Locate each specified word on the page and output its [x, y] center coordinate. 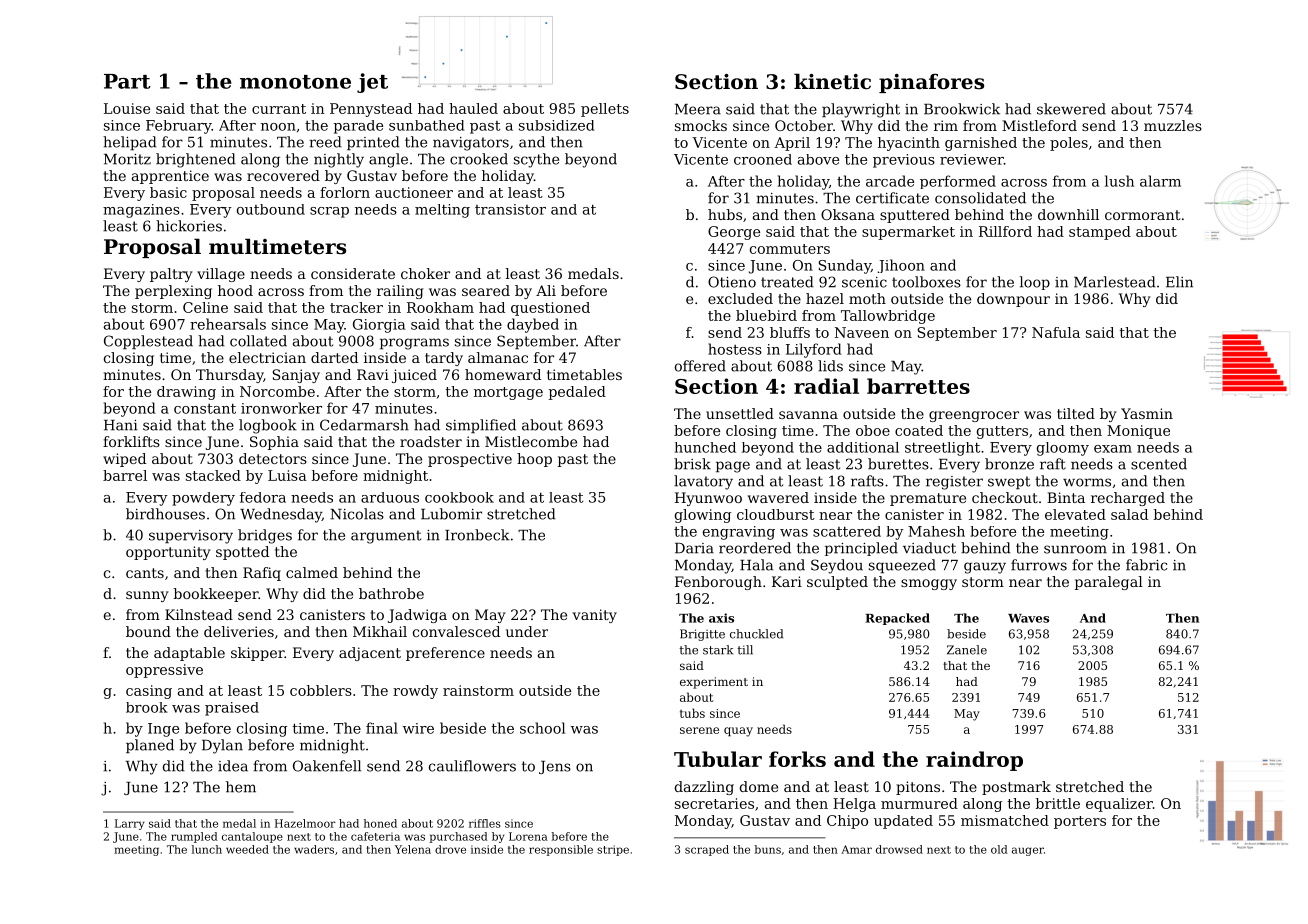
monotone [295, 82]
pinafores [931, 83]
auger [1028, 851]
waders [314, 849]
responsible [561, 850]
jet [372, 83]
